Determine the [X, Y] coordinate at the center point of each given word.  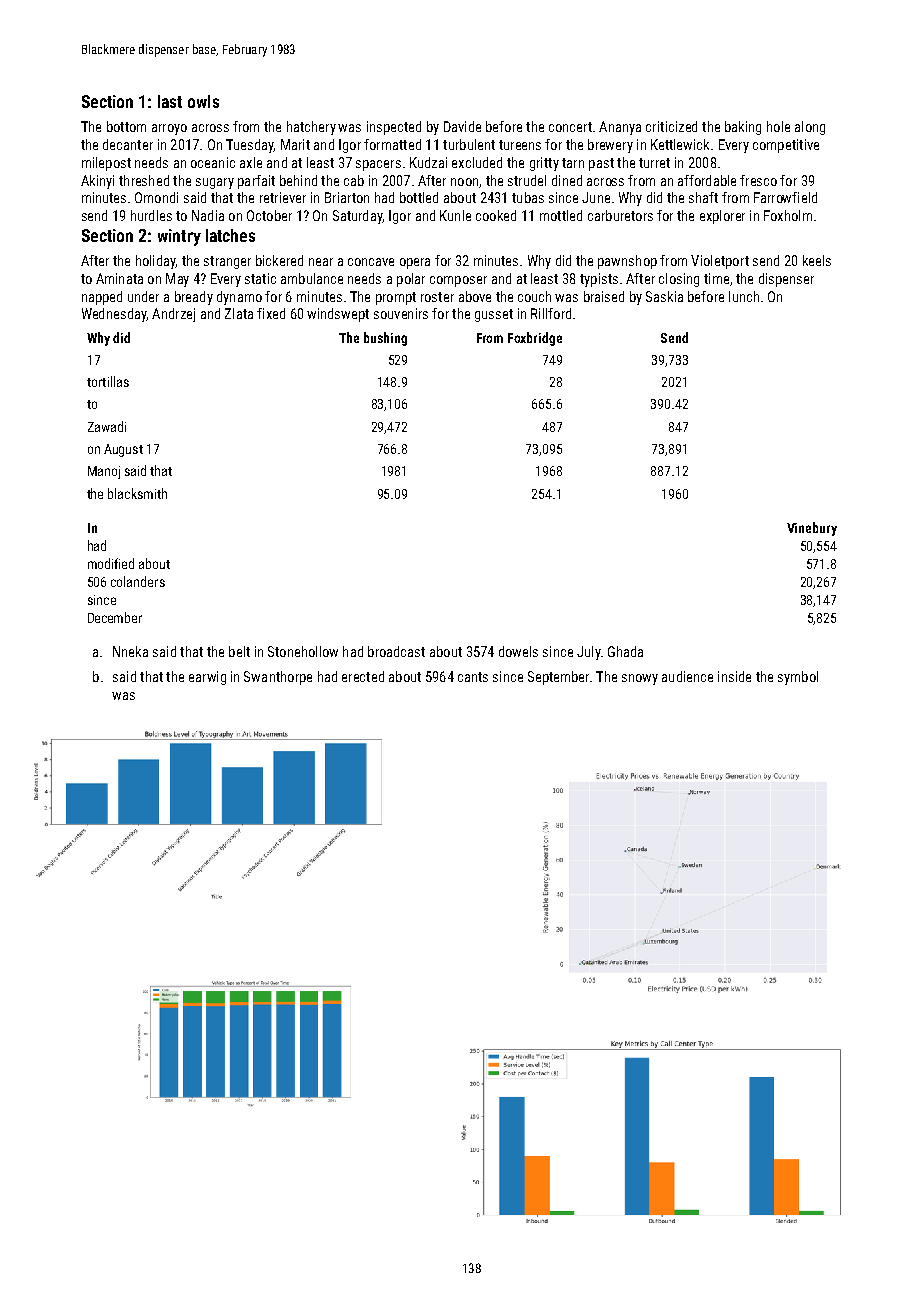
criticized [671, 126]
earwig [207, 678]
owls [203, 101]
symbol [798, 678]
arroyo [169, 129]
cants [473, 677]
